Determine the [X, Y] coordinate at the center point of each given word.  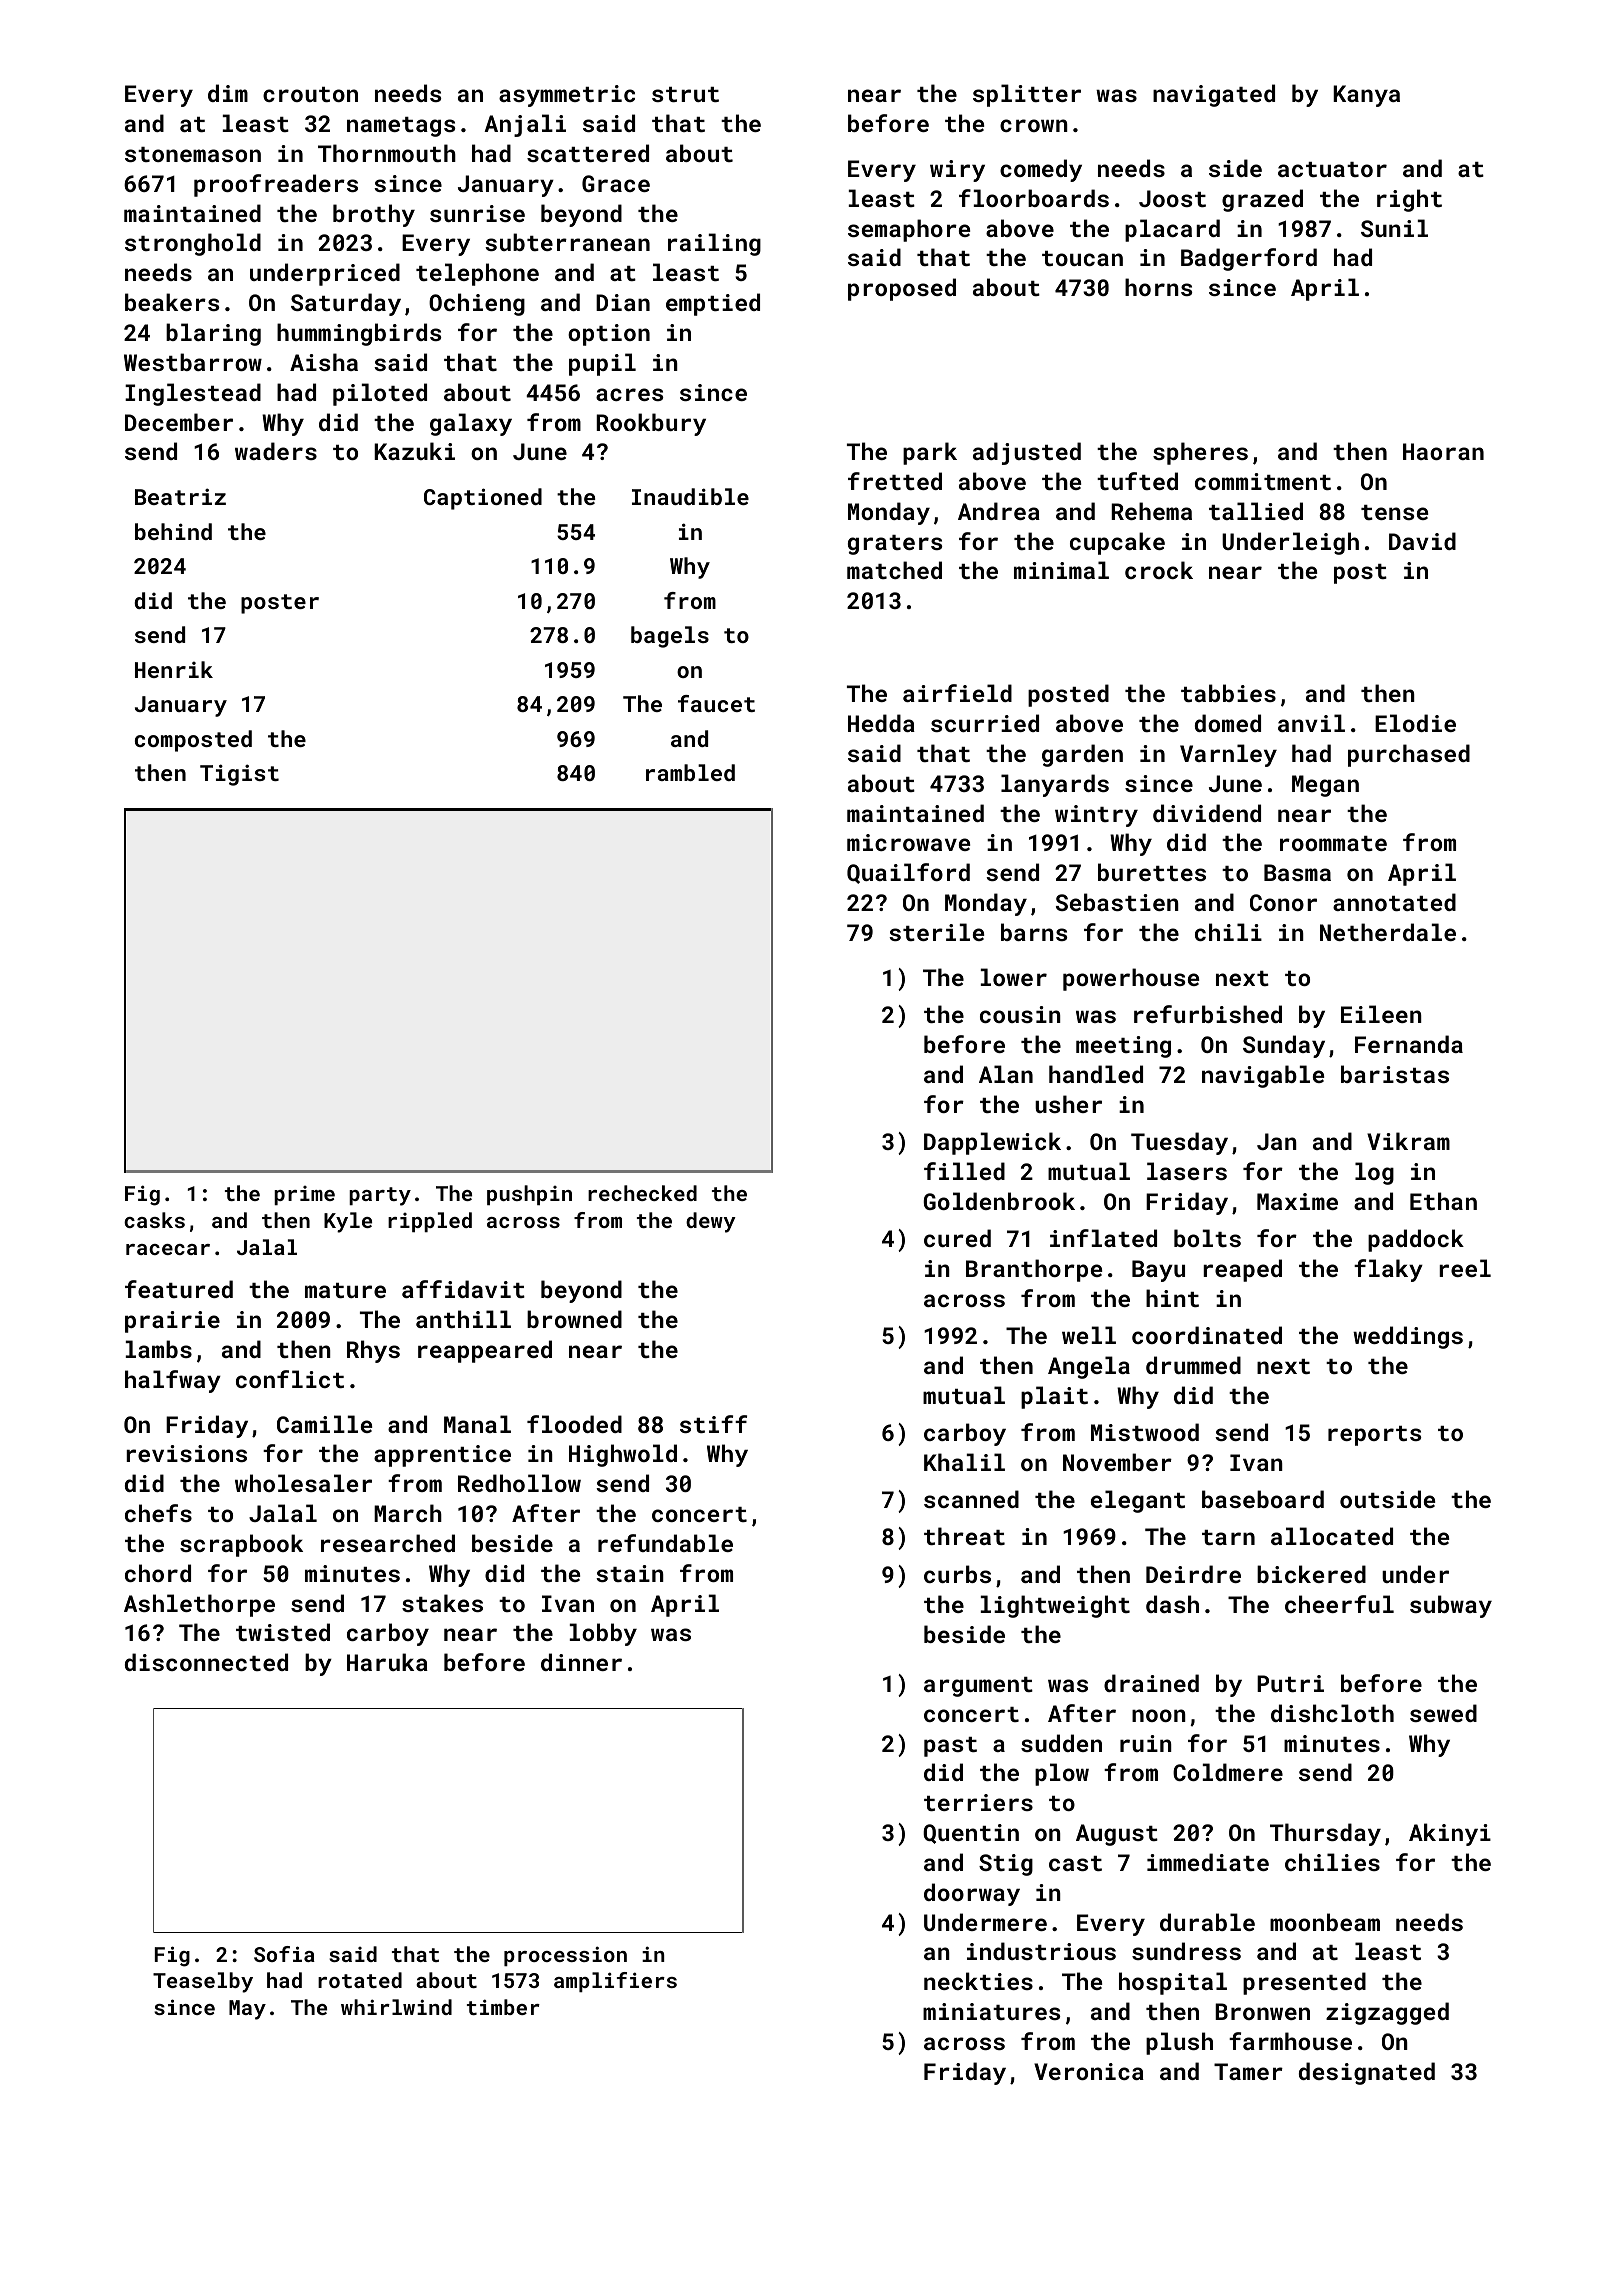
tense [1394, 512]
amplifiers [615, 1982]
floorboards [1034, 198]
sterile [936, 932]
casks [154, 1220]
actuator [1332, 169]
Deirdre [1193, 1574]
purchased [1409, 755]
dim [228, 93]
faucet [716, 703]
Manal [477, 1424]
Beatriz [180, 496]
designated [1367, 2073]
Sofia [284, 1954]
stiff [713, 1424]
